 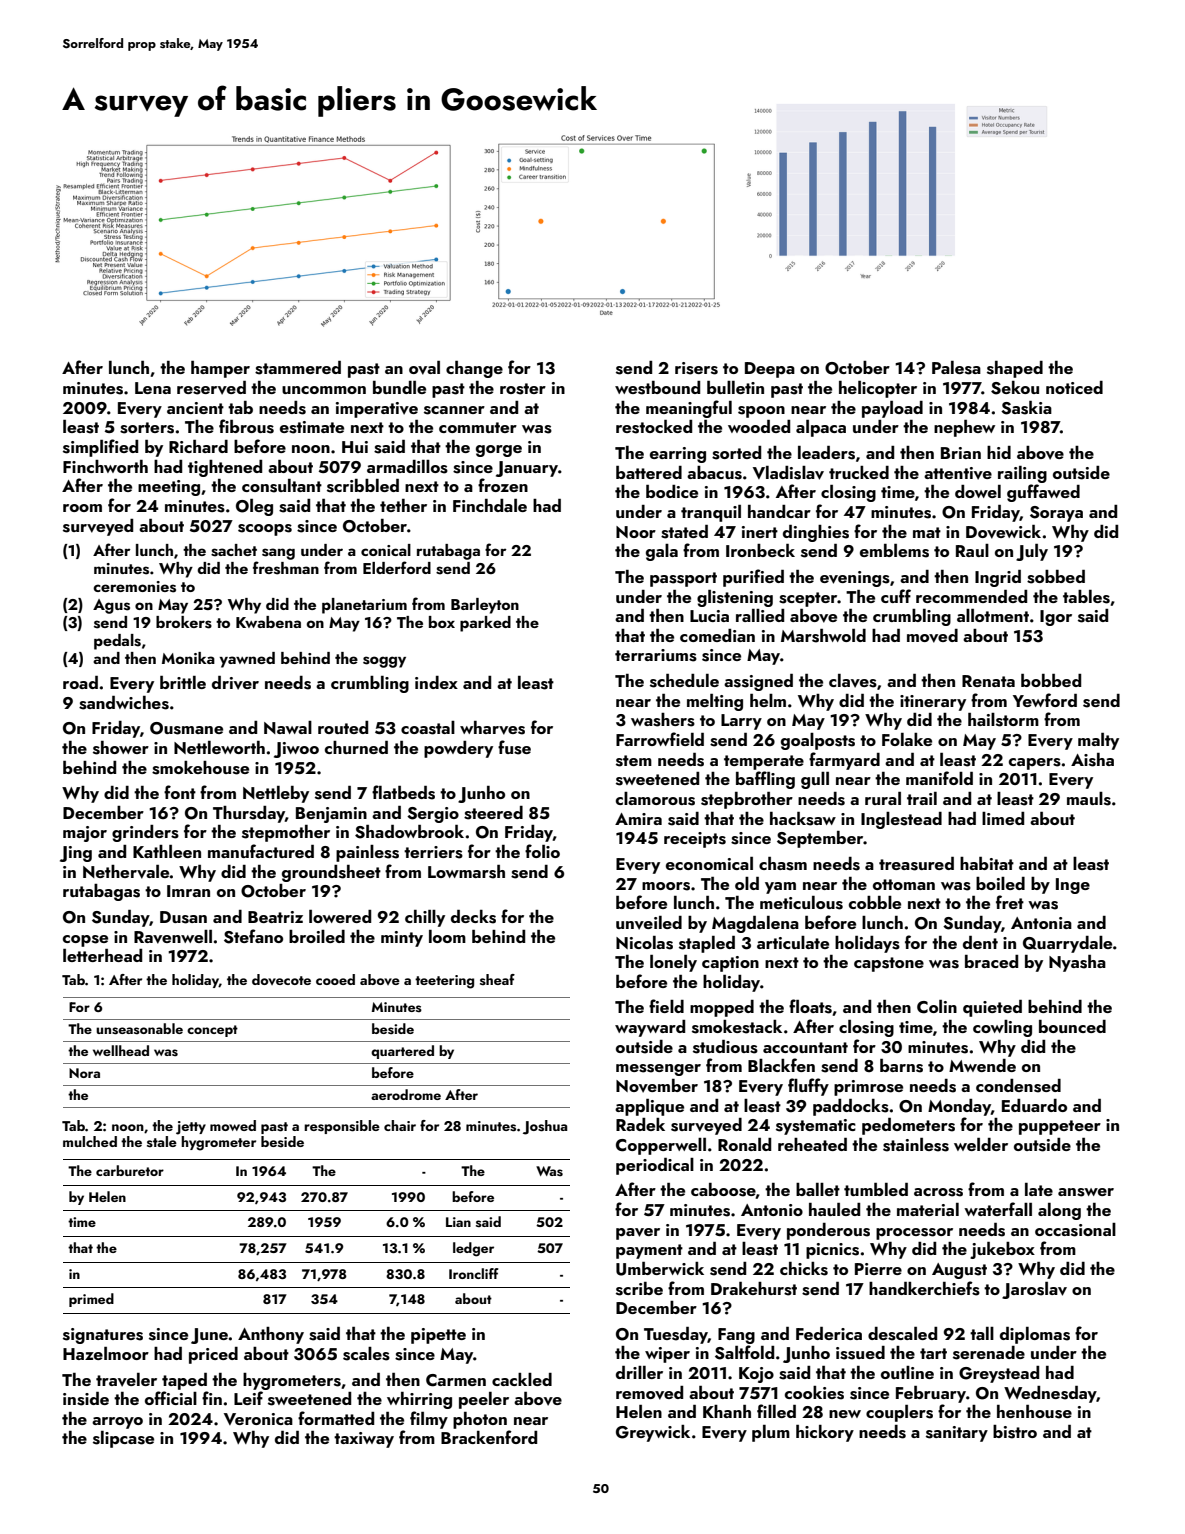 I want to click on cowling, so click(x=1002, y=1028).
